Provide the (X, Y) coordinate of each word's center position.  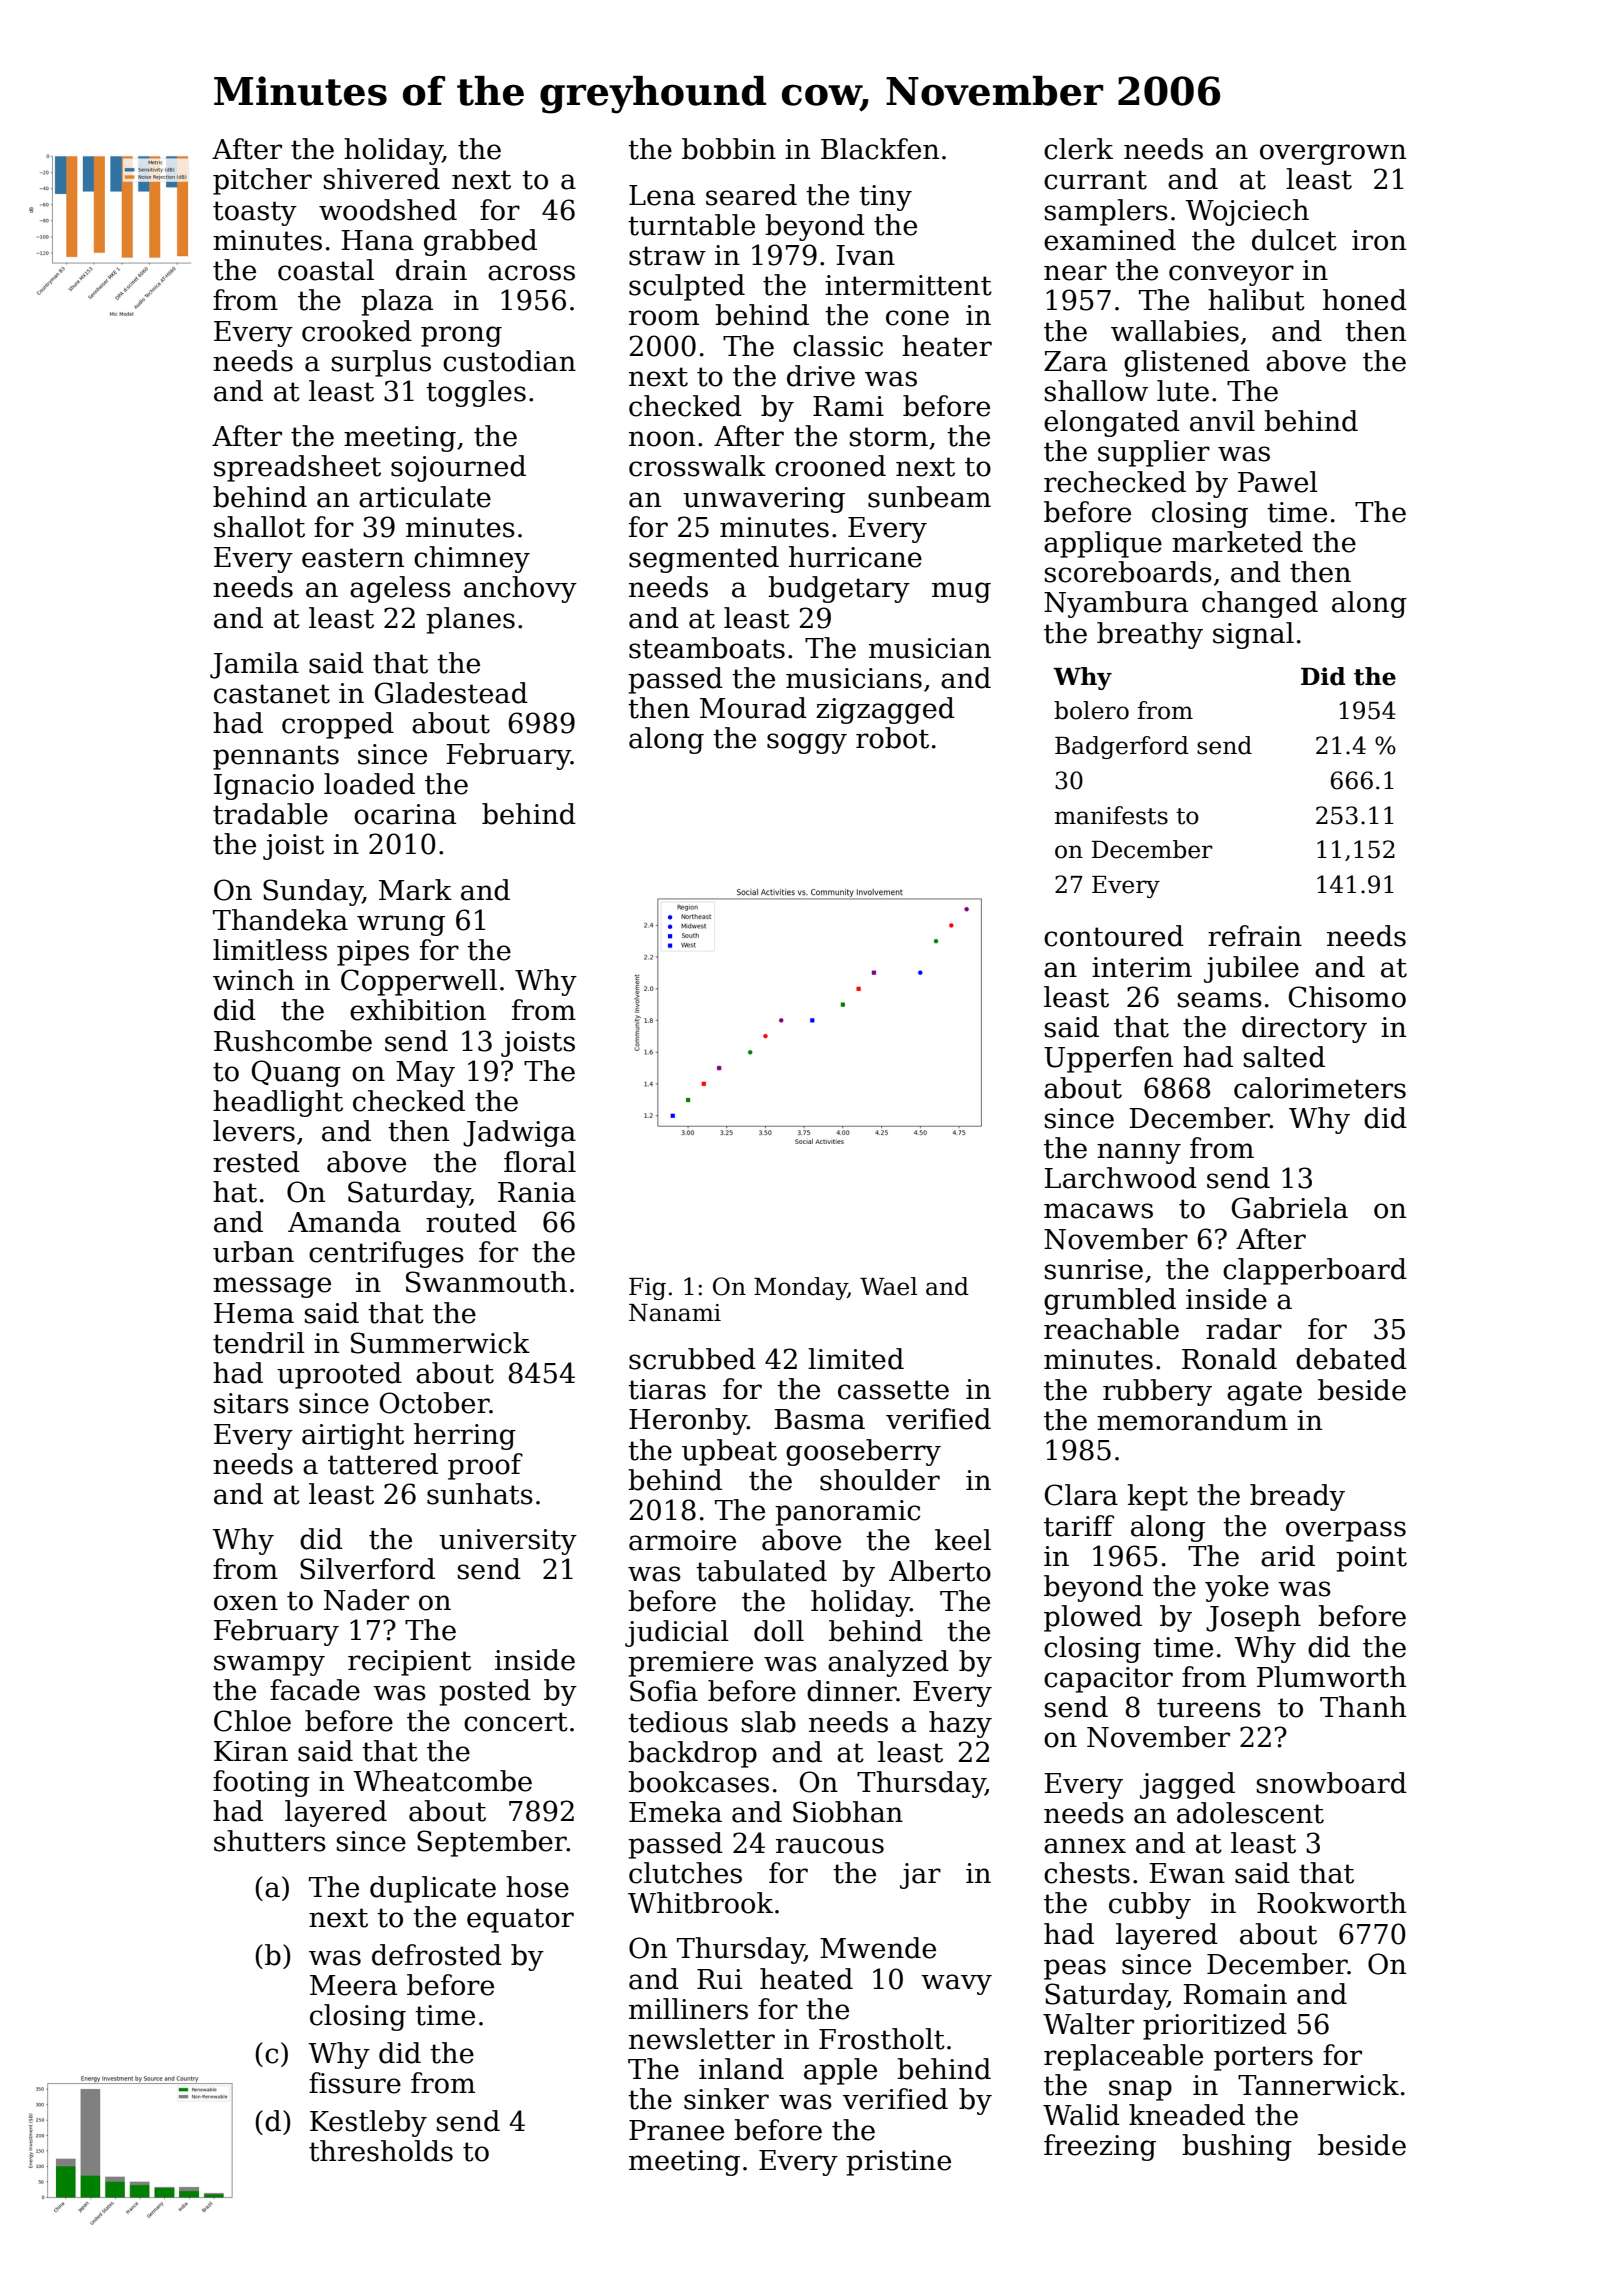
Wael (888, 1286)
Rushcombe (293, 1041)
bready (1297, 1497)
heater (947, 346)
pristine (898, 2163)
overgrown (1333, 154)
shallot (259, 527)
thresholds (381, 2151)
